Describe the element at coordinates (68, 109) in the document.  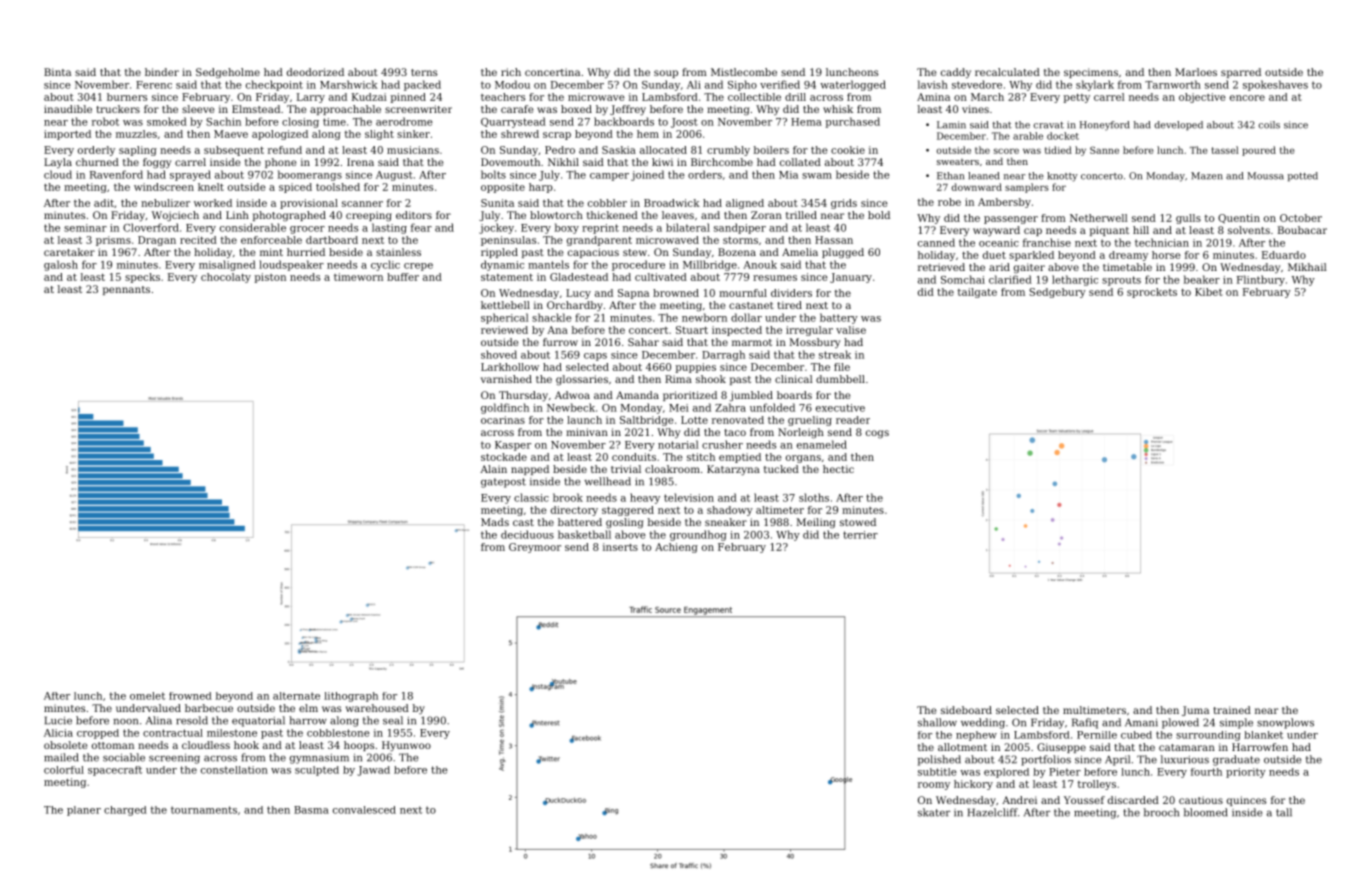
I see `inaudible` at that location.
